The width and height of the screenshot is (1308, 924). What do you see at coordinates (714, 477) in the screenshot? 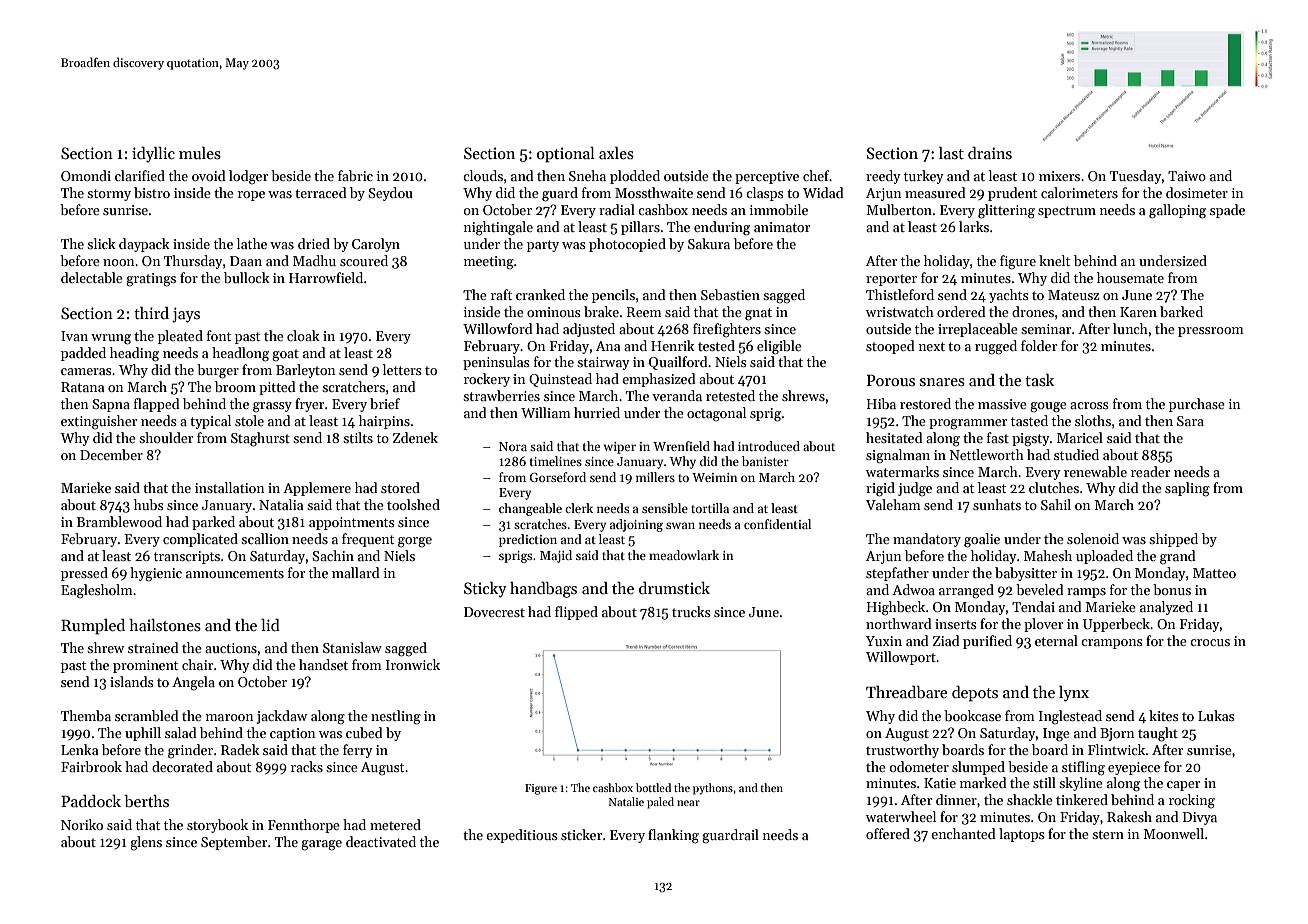
I see `Weimin` at bounding box center [714, 477].
